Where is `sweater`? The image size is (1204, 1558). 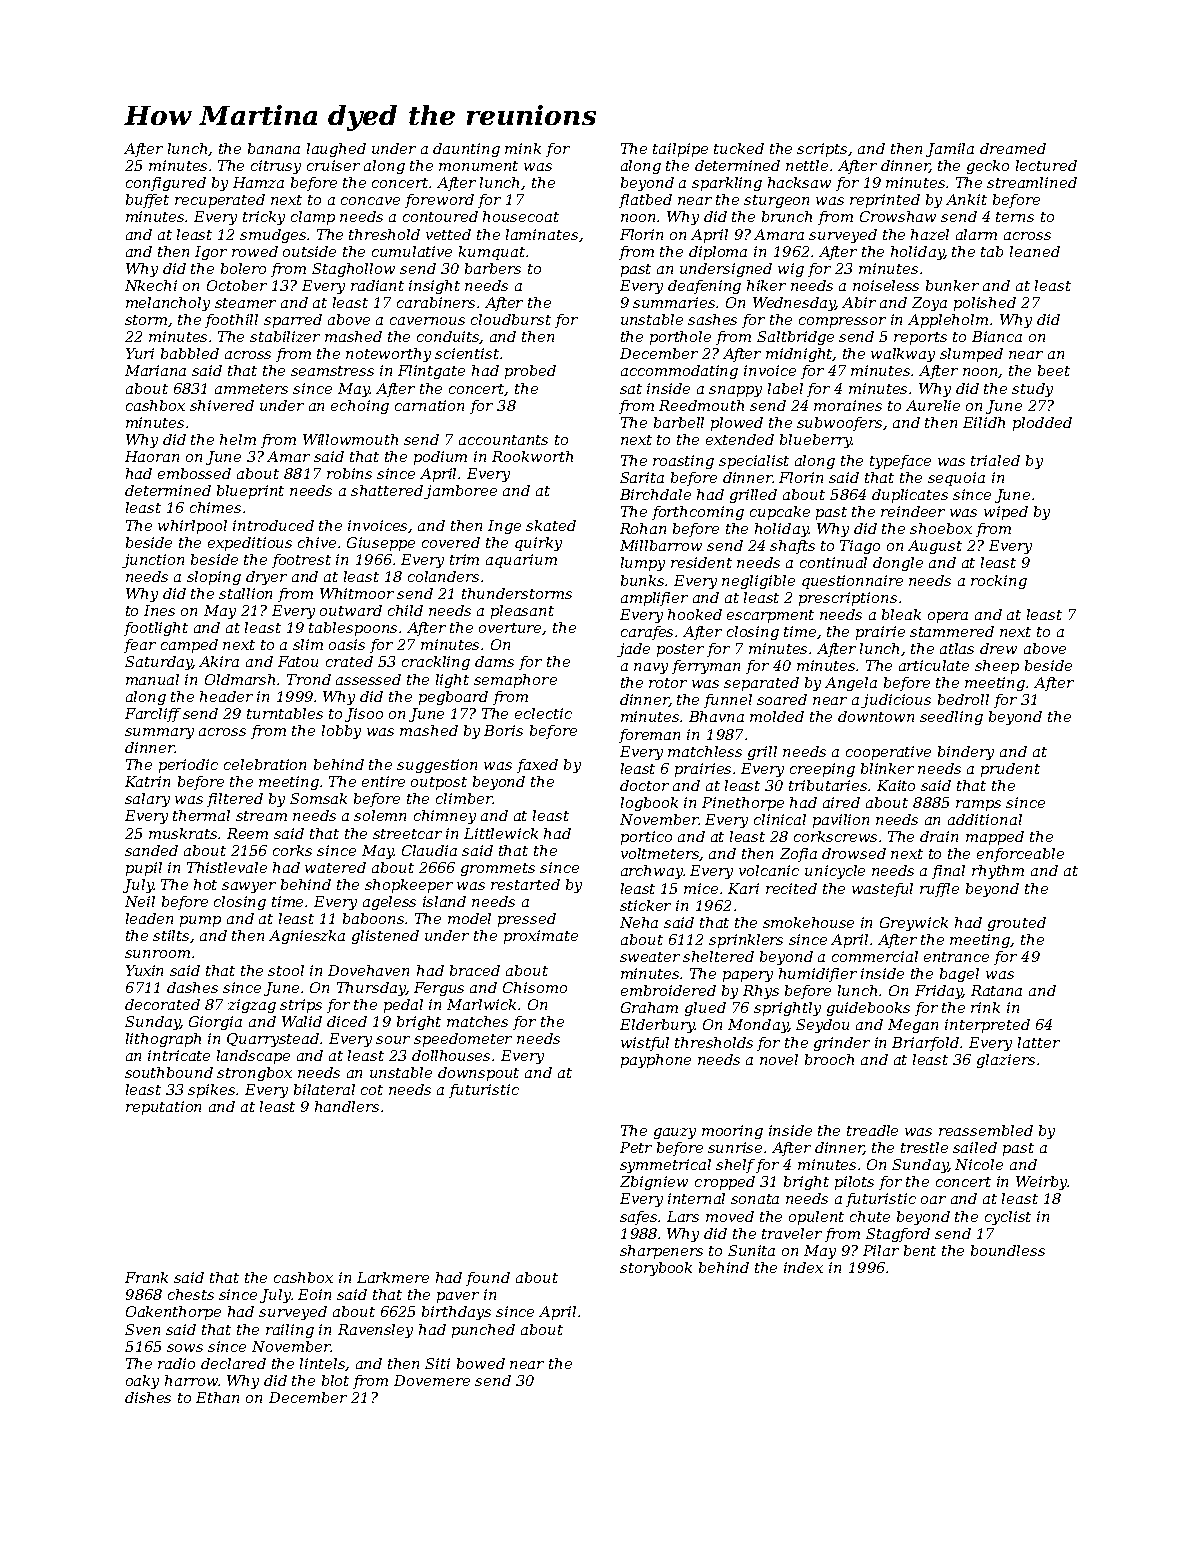 sweater is located at coordinates (650, 957).
